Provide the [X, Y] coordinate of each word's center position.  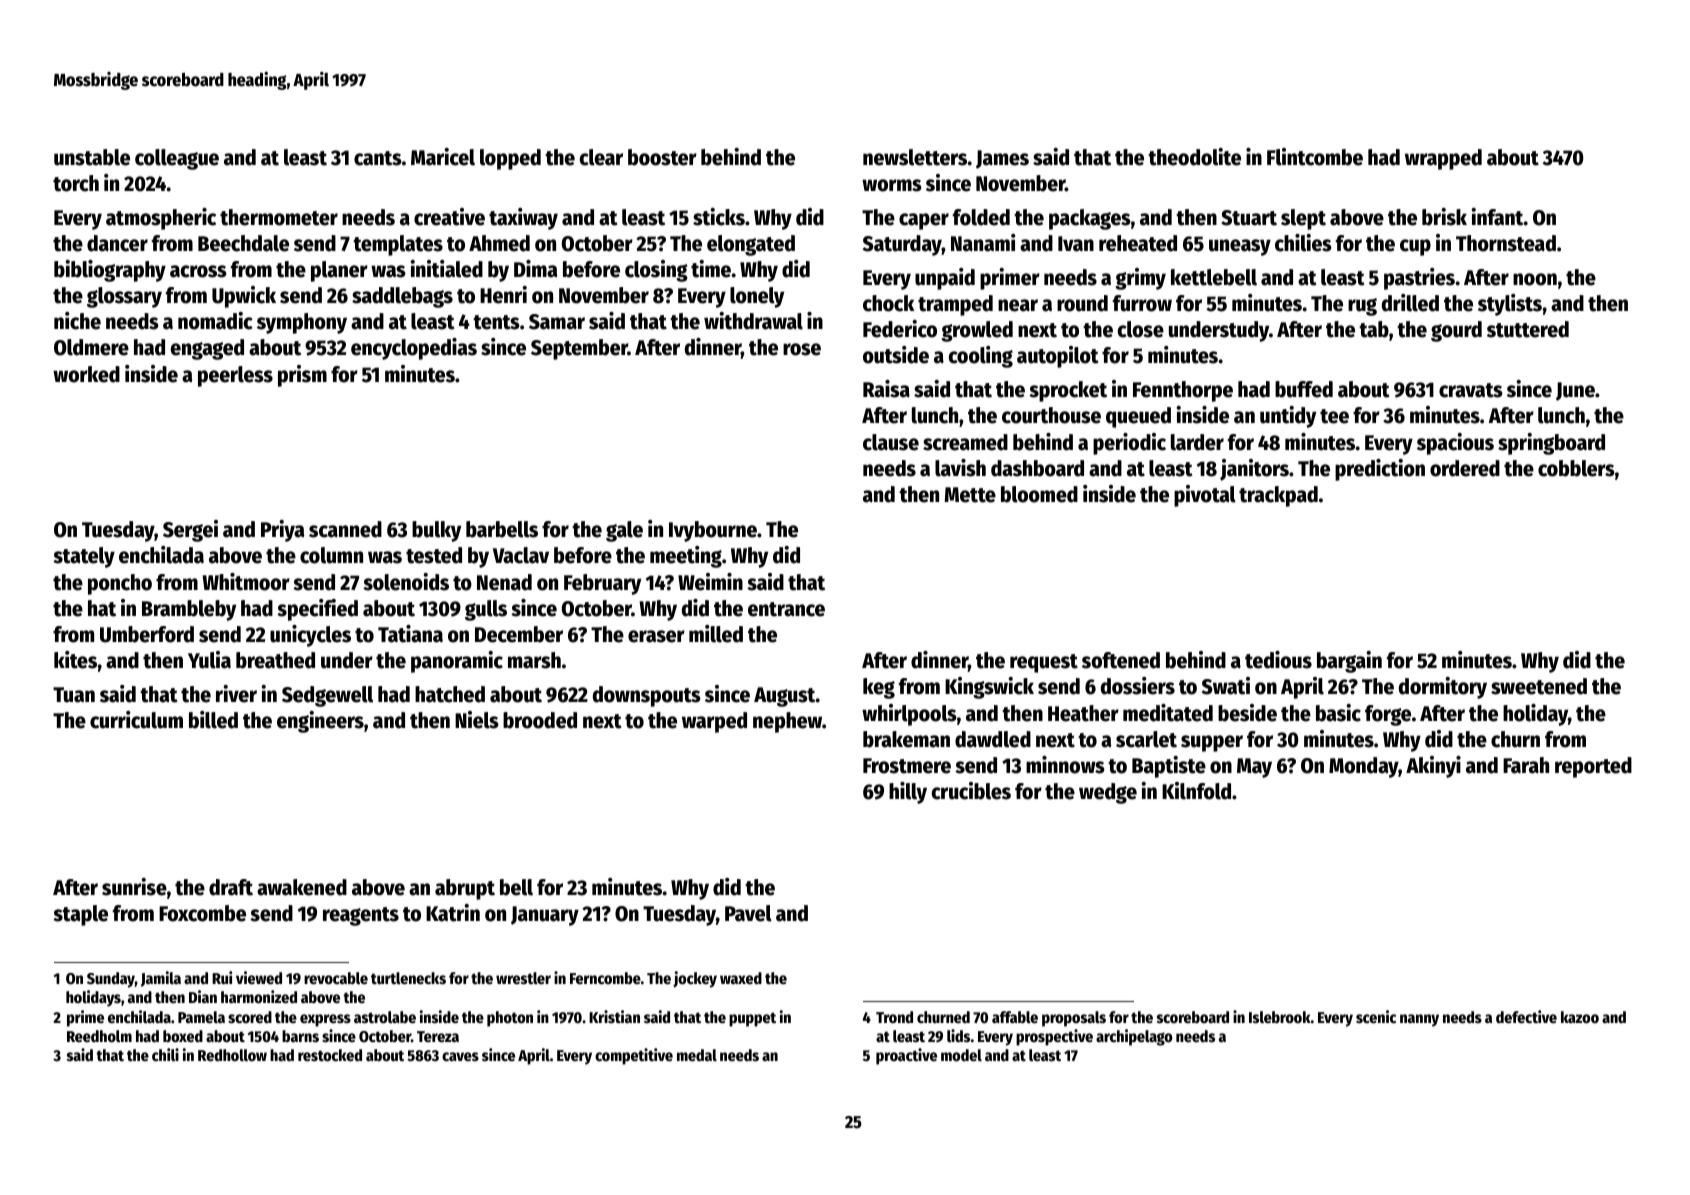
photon [510, 1019]
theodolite [1194, 157]
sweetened [1539, 686]
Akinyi [1433, 767]
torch [76, 183]
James [1002, 159]
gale [624, 531]
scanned [345, 529]
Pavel [748, 913]
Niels [477, 720]
